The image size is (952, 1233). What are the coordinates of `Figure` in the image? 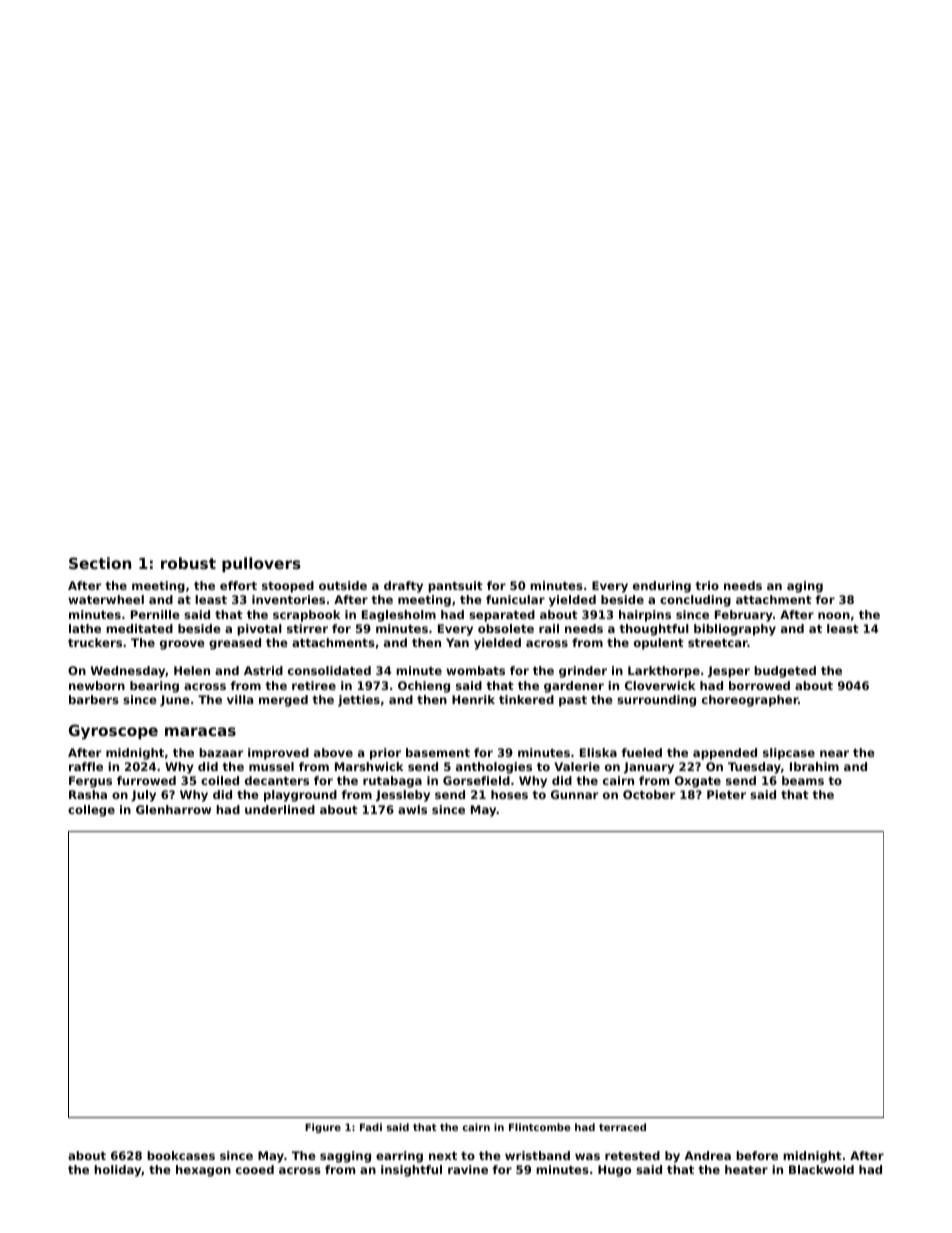 It's located at (323, 1128).
